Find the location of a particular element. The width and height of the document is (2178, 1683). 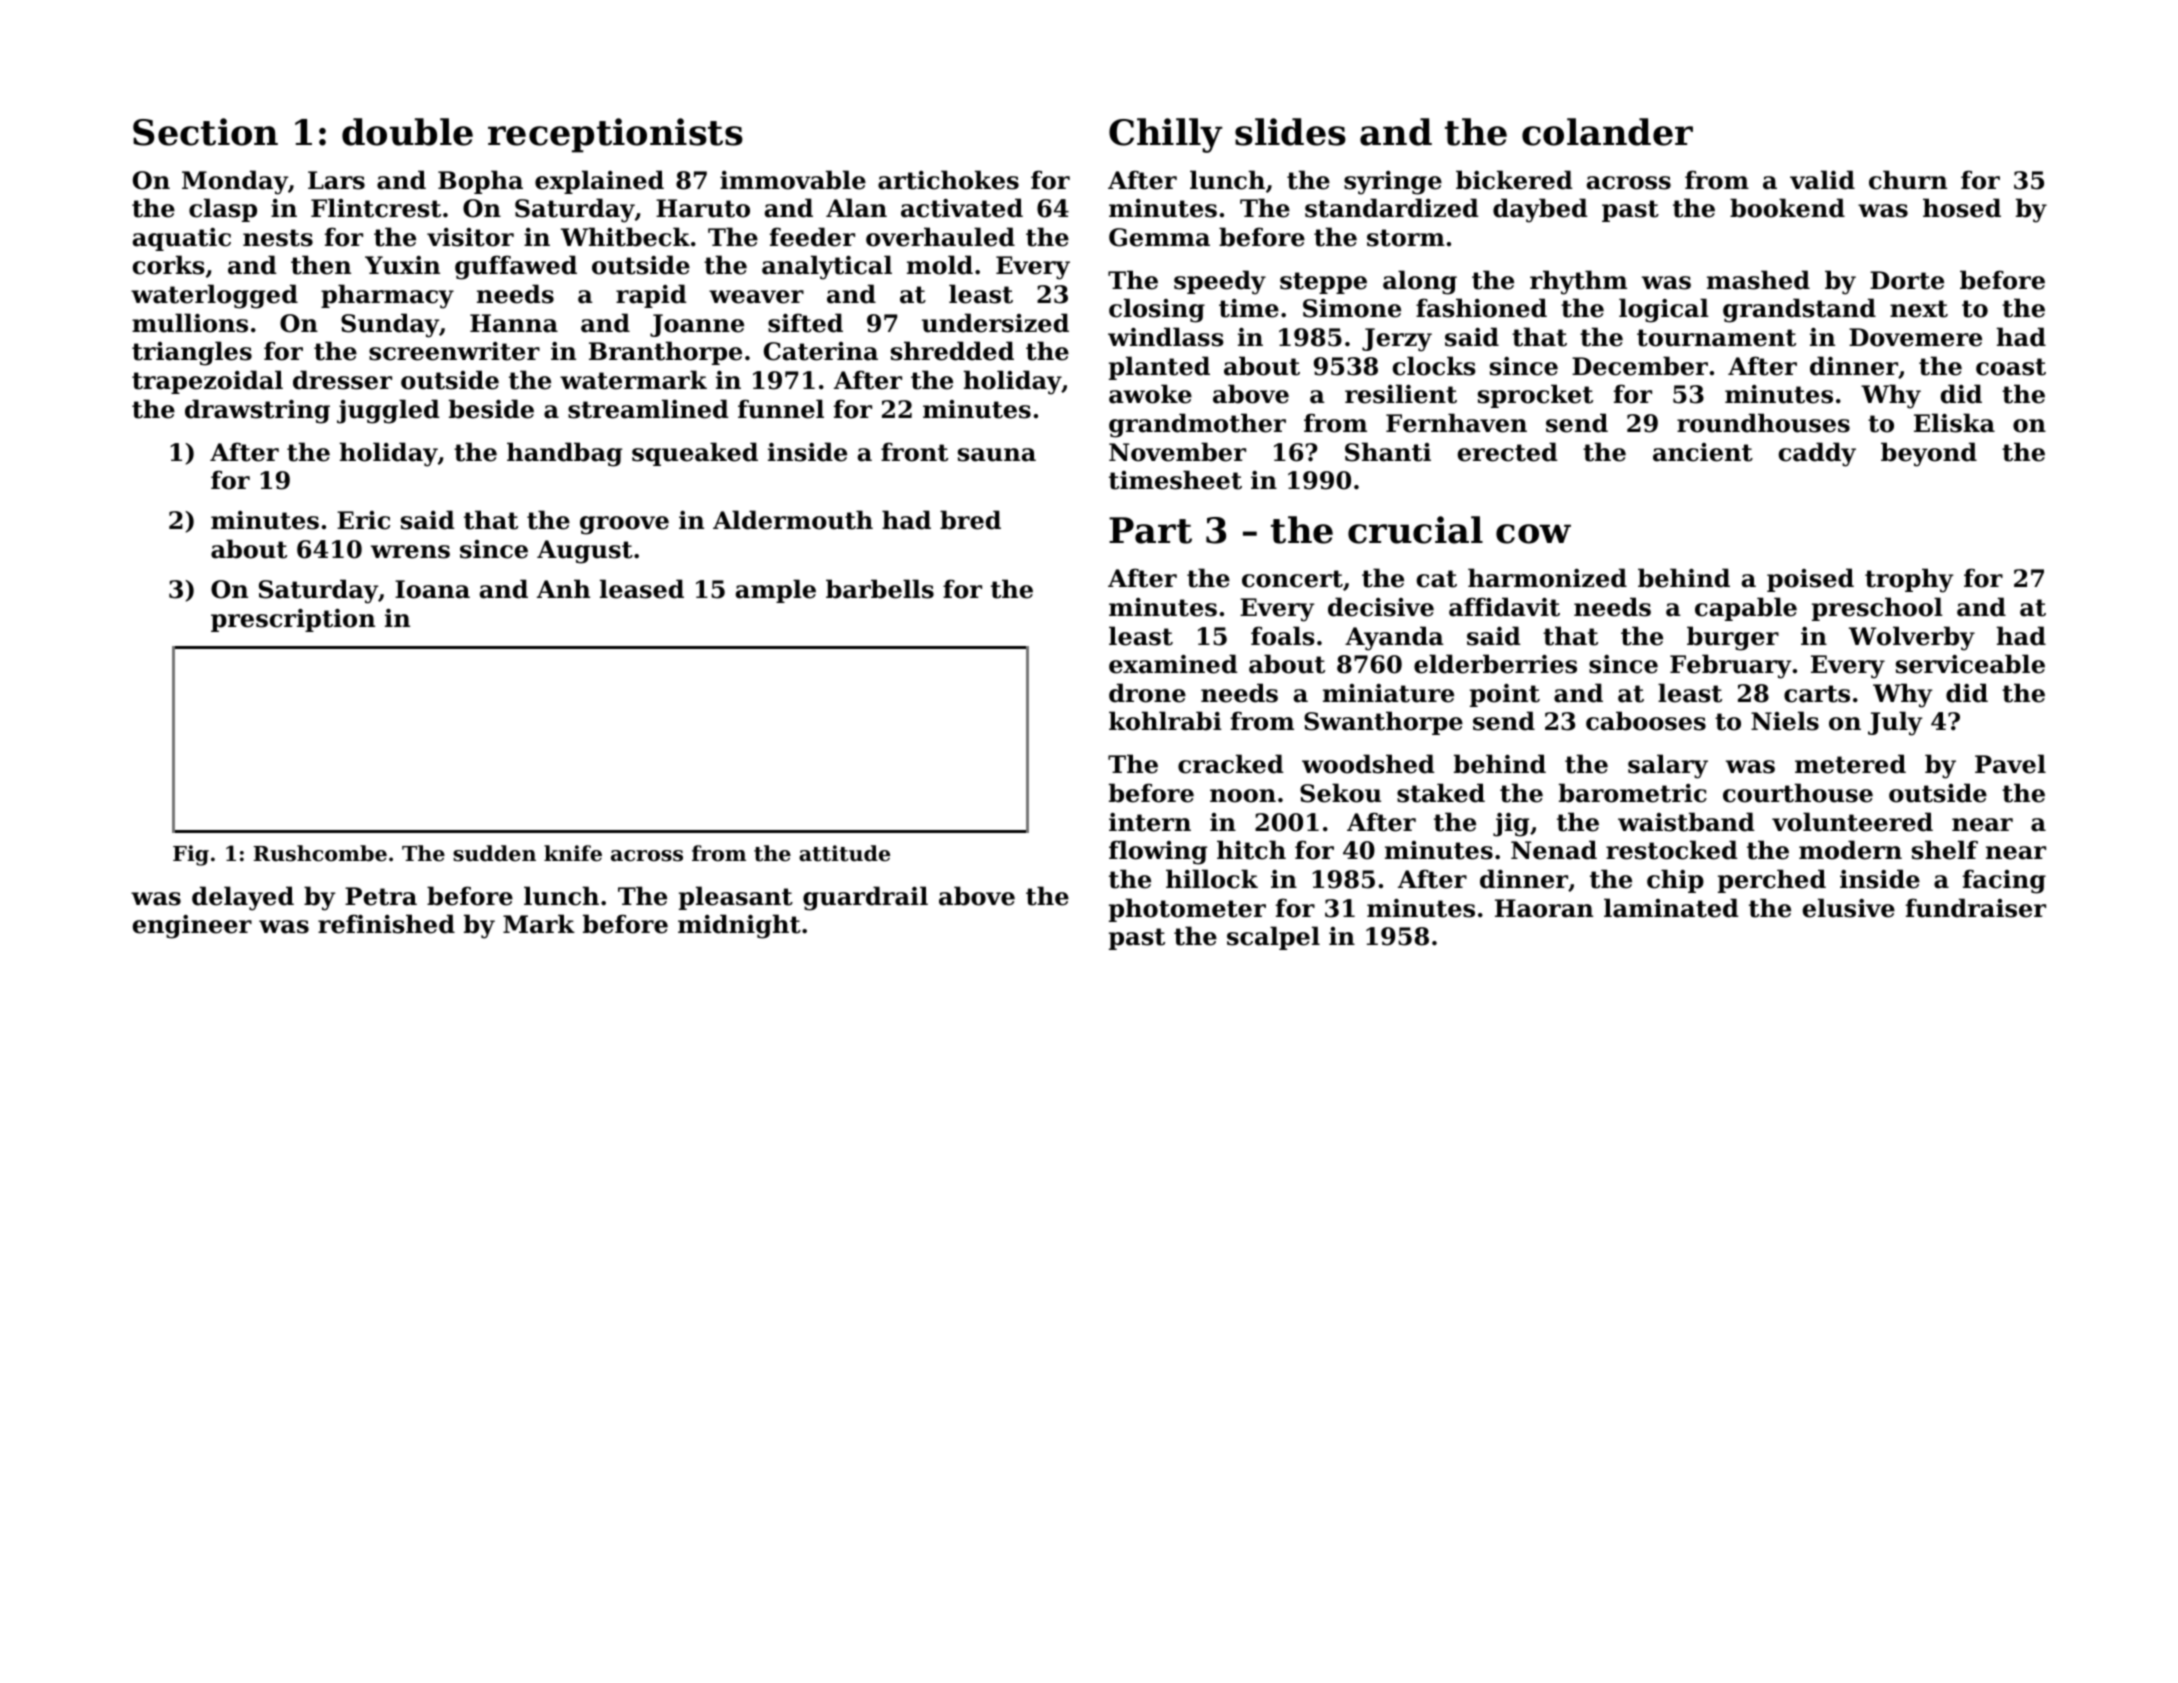

squeaked is located at coordinates (695, 454).
